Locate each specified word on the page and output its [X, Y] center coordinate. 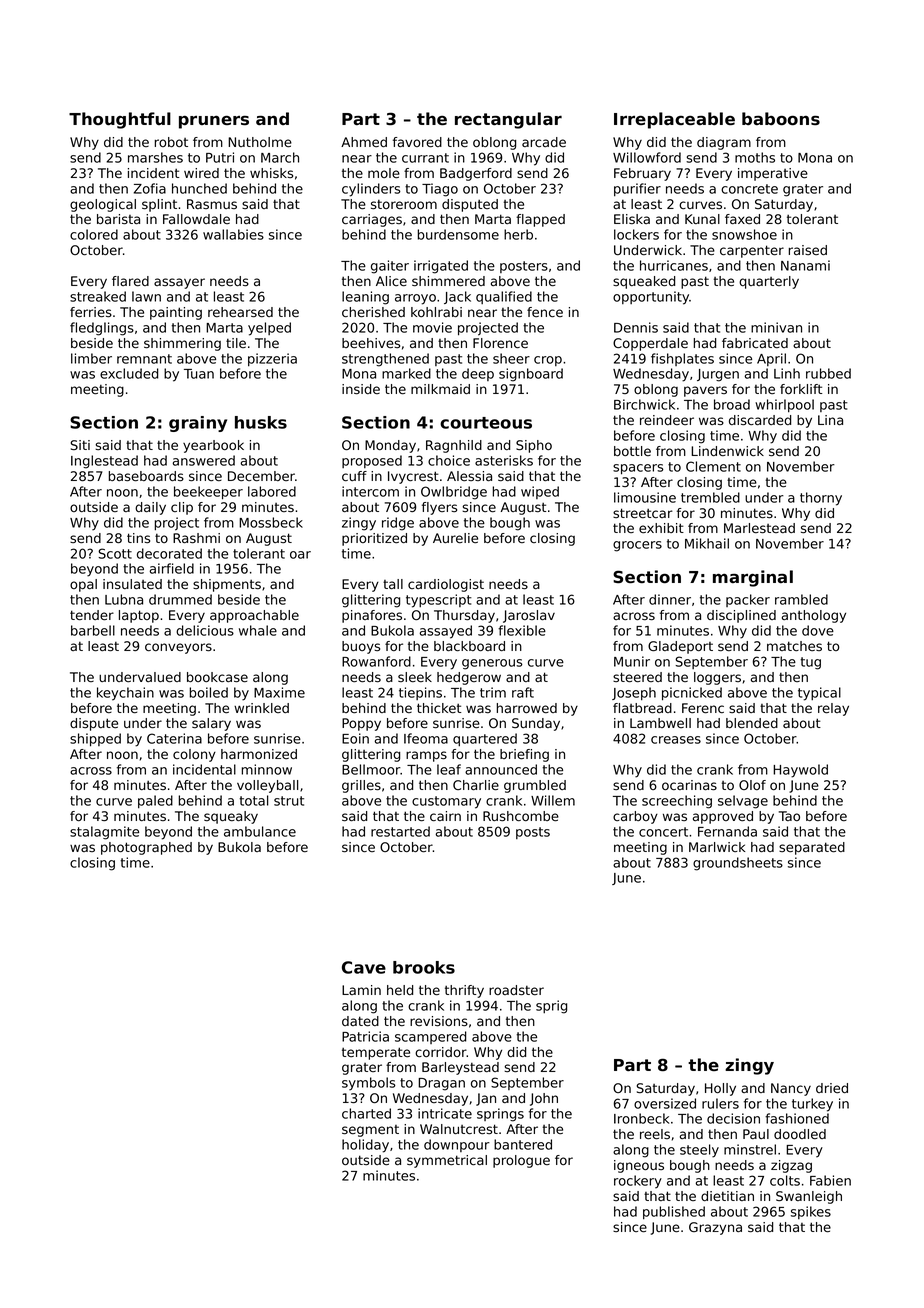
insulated [132, 584]
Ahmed [364, 142]
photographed [146, 848]
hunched [199, 188]
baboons [781, 118]
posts [533, 833]
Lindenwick [727, 451]
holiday [365, 1146]
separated [812, 848]
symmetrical [447, 1161]
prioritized [374, 539]
